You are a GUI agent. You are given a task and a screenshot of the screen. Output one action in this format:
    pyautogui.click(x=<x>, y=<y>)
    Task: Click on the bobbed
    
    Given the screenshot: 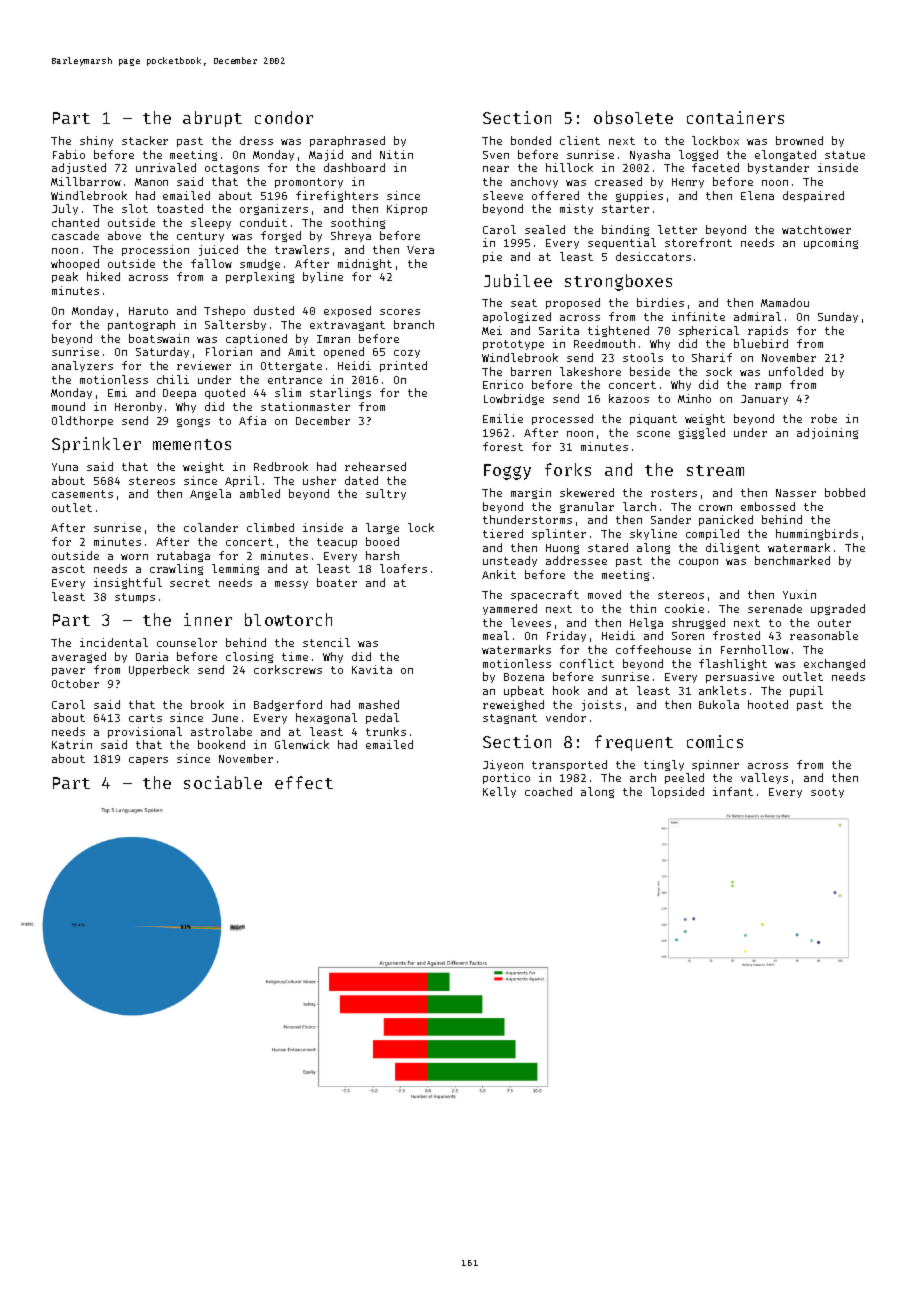 What is the action you would take?
    pyautogui.click(x=845, y=492)
